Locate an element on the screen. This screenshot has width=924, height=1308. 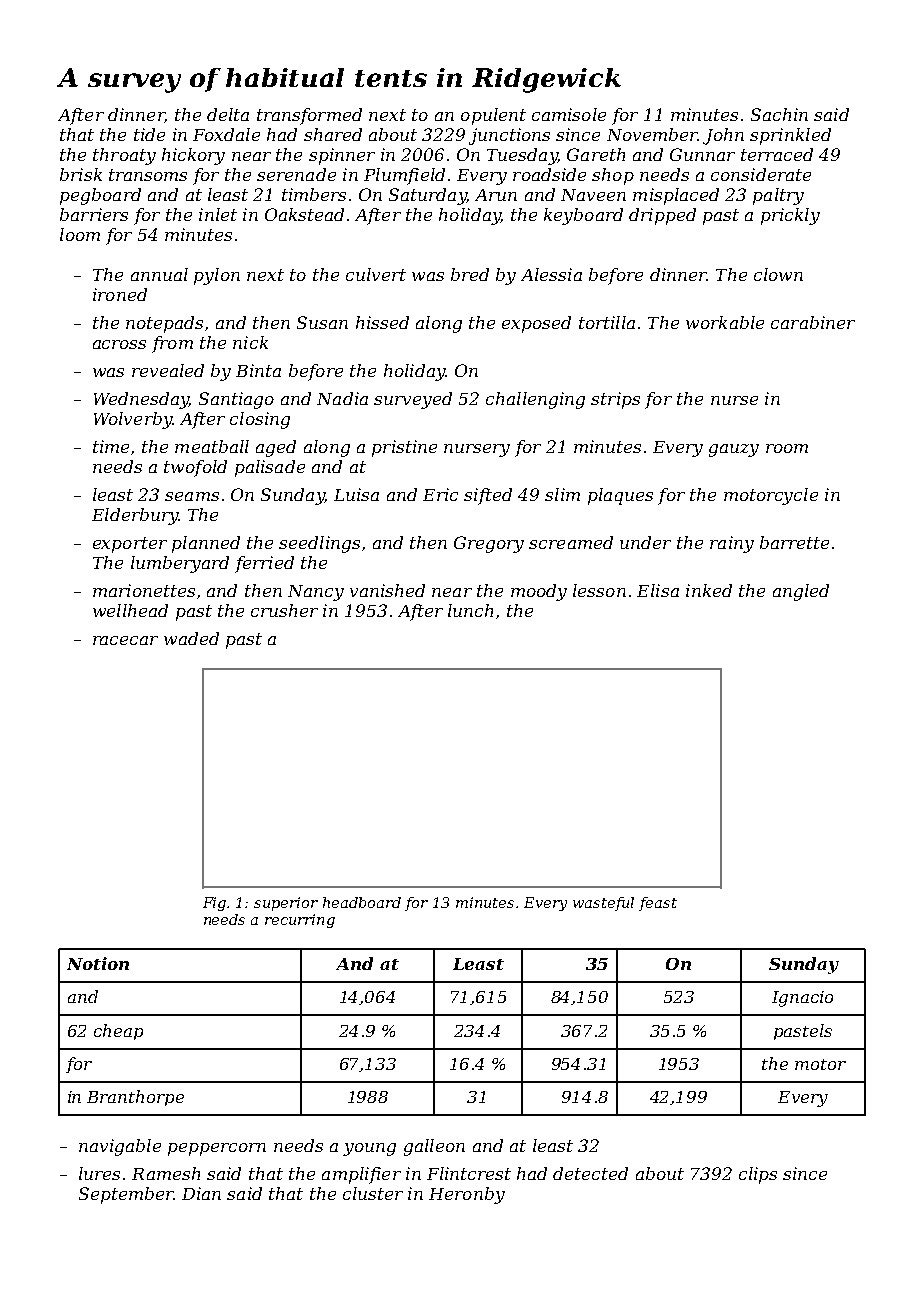
strips is located at coordinates (615, 400).
